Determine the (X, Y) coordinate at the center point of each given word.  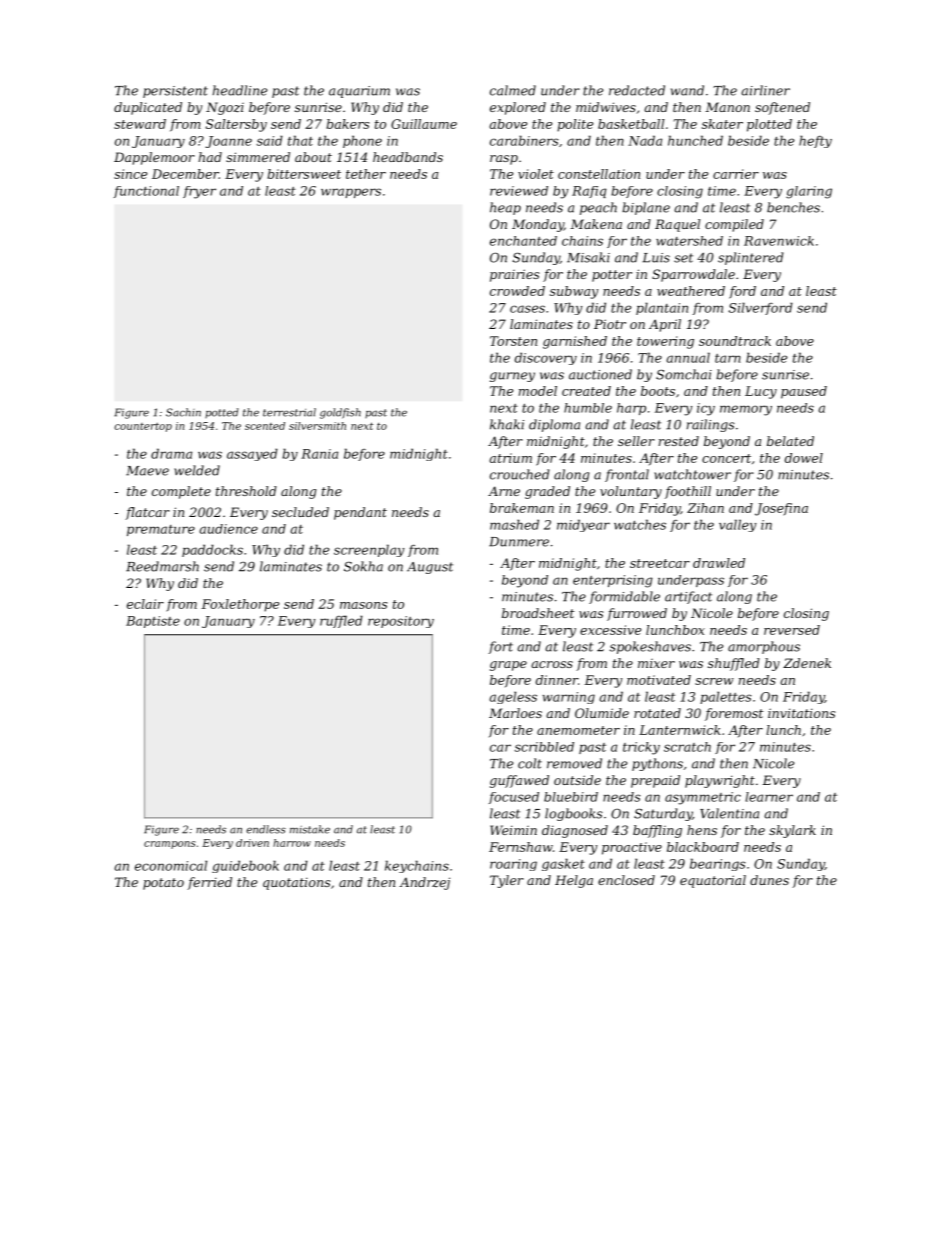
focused (514, 798)
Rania (319, 454)
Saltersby (236, 125)
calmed (513, 90)
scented (265, 426)
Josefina (781, 509)
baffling (657, 831)
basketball (631, 124)
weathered (691, 291)
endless (266, 829)
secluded (300, 512)
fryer (199, 192)
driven (252, 843)
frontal (627, 475)
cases (527, 309)
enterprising (613, 581)
